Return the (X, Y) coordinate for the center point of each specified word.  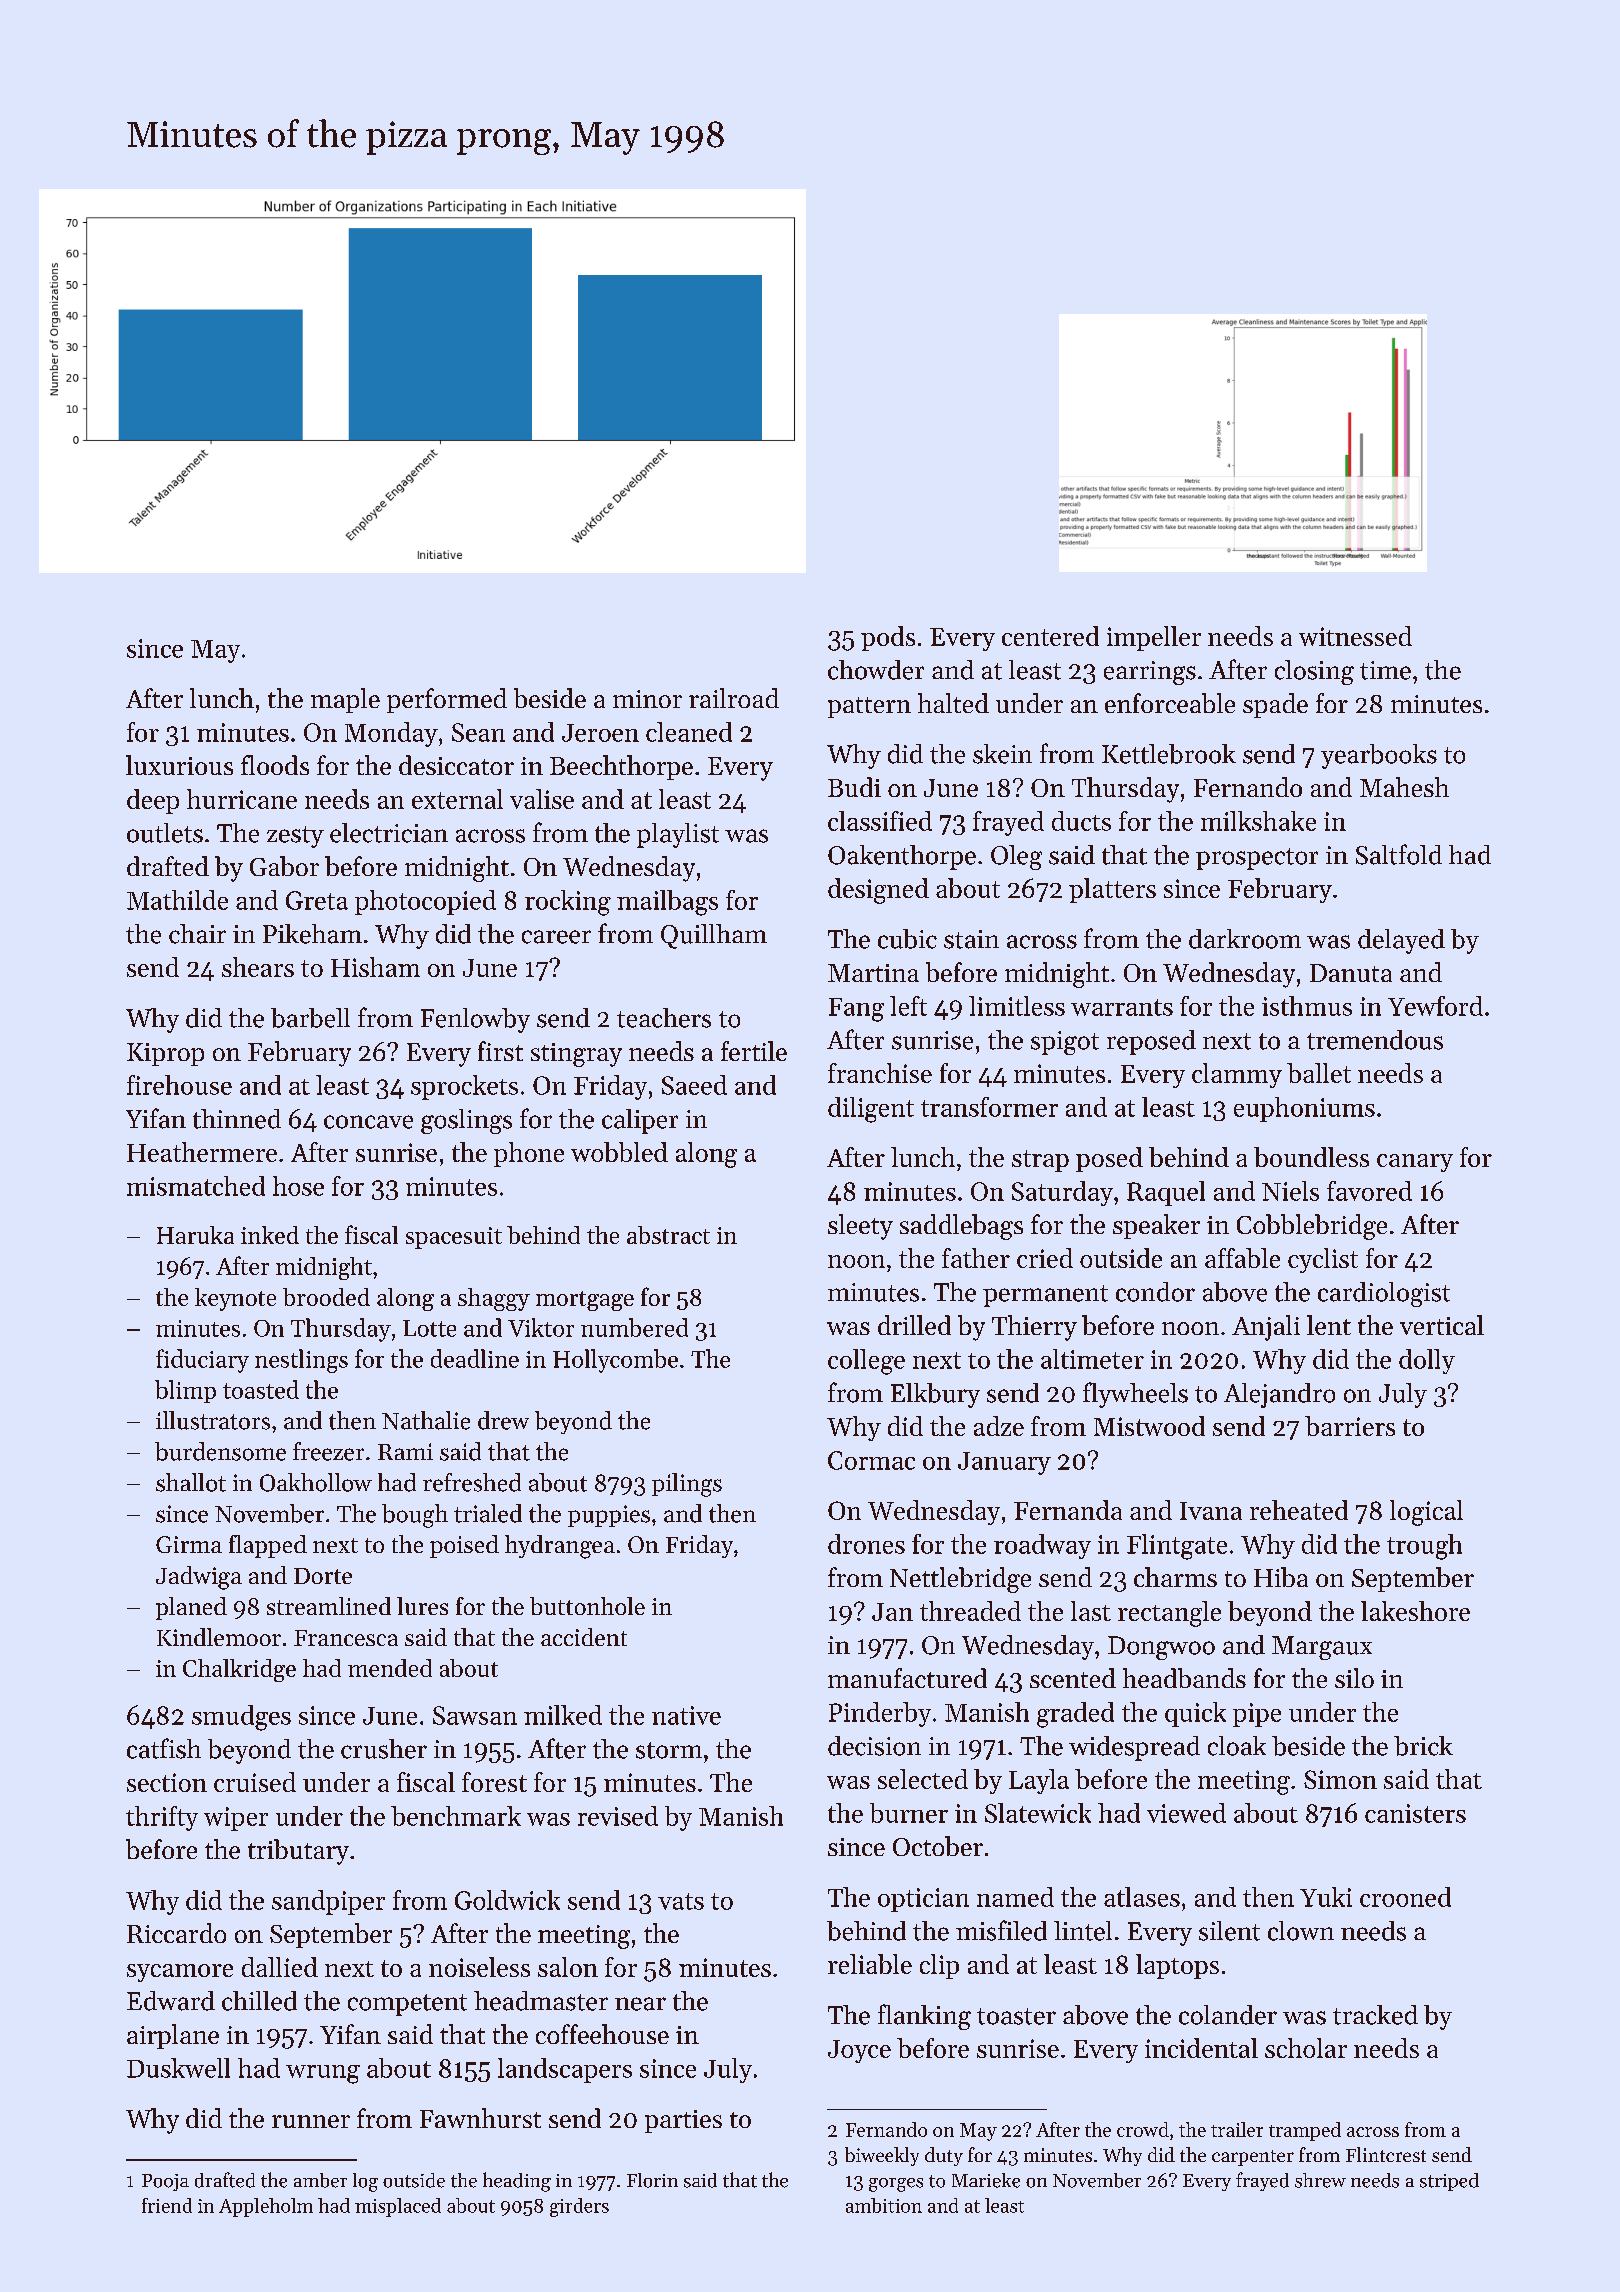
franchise (880, 1073)
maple (345, 700)
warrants (1122, 1007)
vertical (1442, 1325)
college (866, 1362)
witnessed (1355, 636)
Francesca (346, 1638)
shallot (191, 1482)
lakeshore (1415, 1611)
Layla (1039, 1781)
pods (888, 638)
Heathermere (202, 1152)
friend (167, 2205)
